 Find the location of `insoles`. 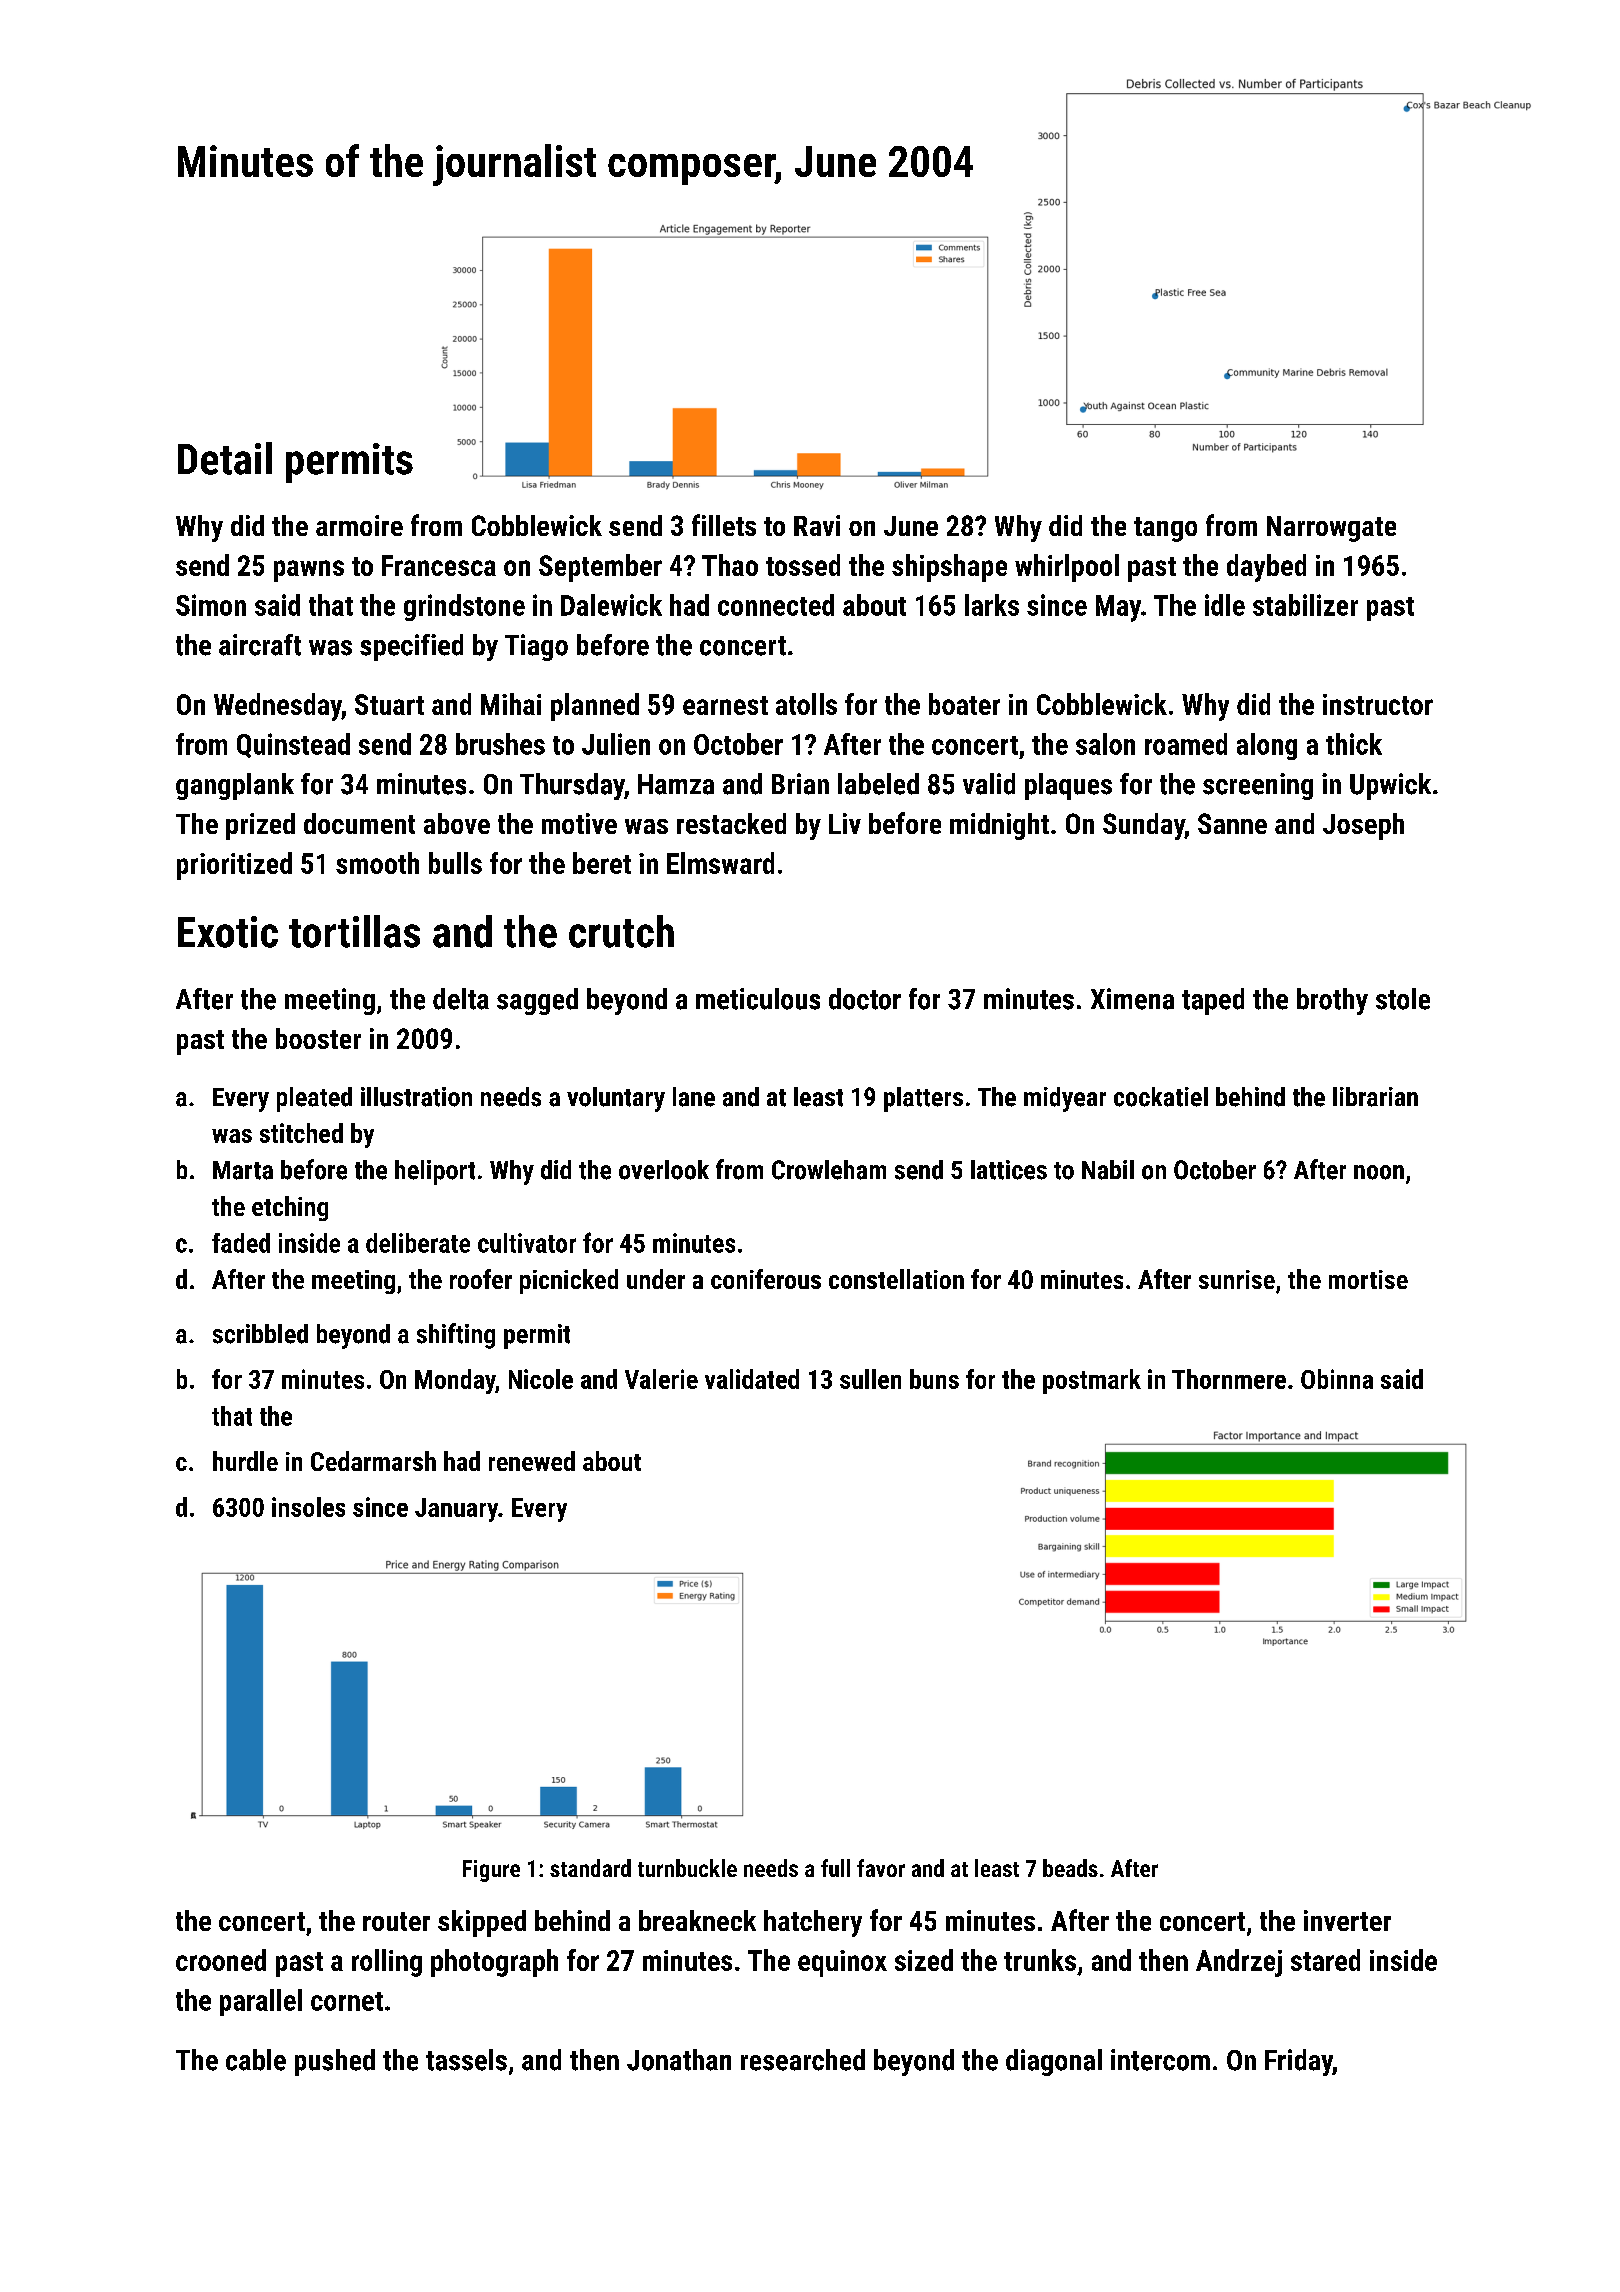

insoles is located at coordinates (308, 1507).
